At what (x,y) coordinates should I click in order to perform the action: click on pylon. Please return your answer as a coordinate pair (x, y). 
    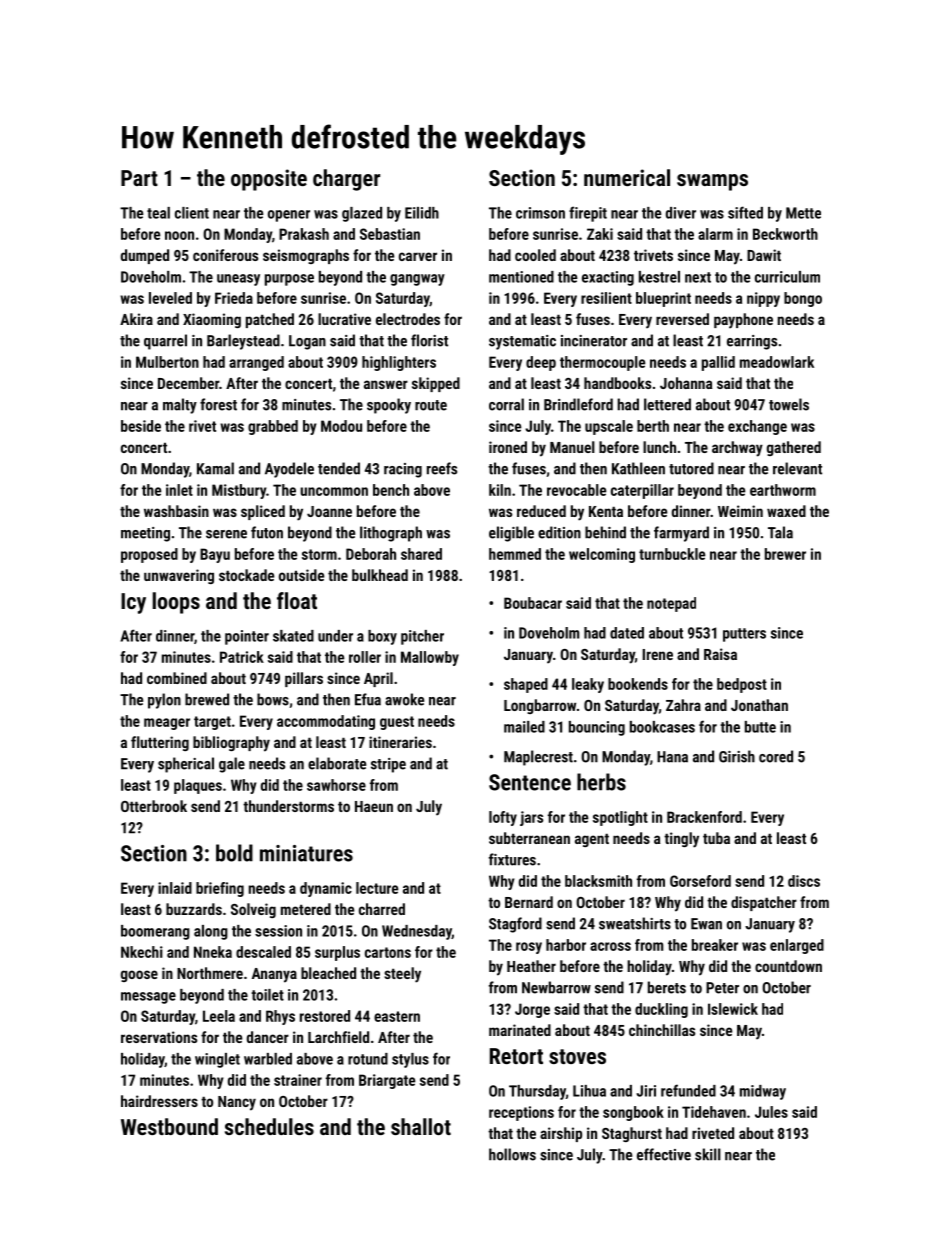
    Looking at the image, I should click on (164, 701).
